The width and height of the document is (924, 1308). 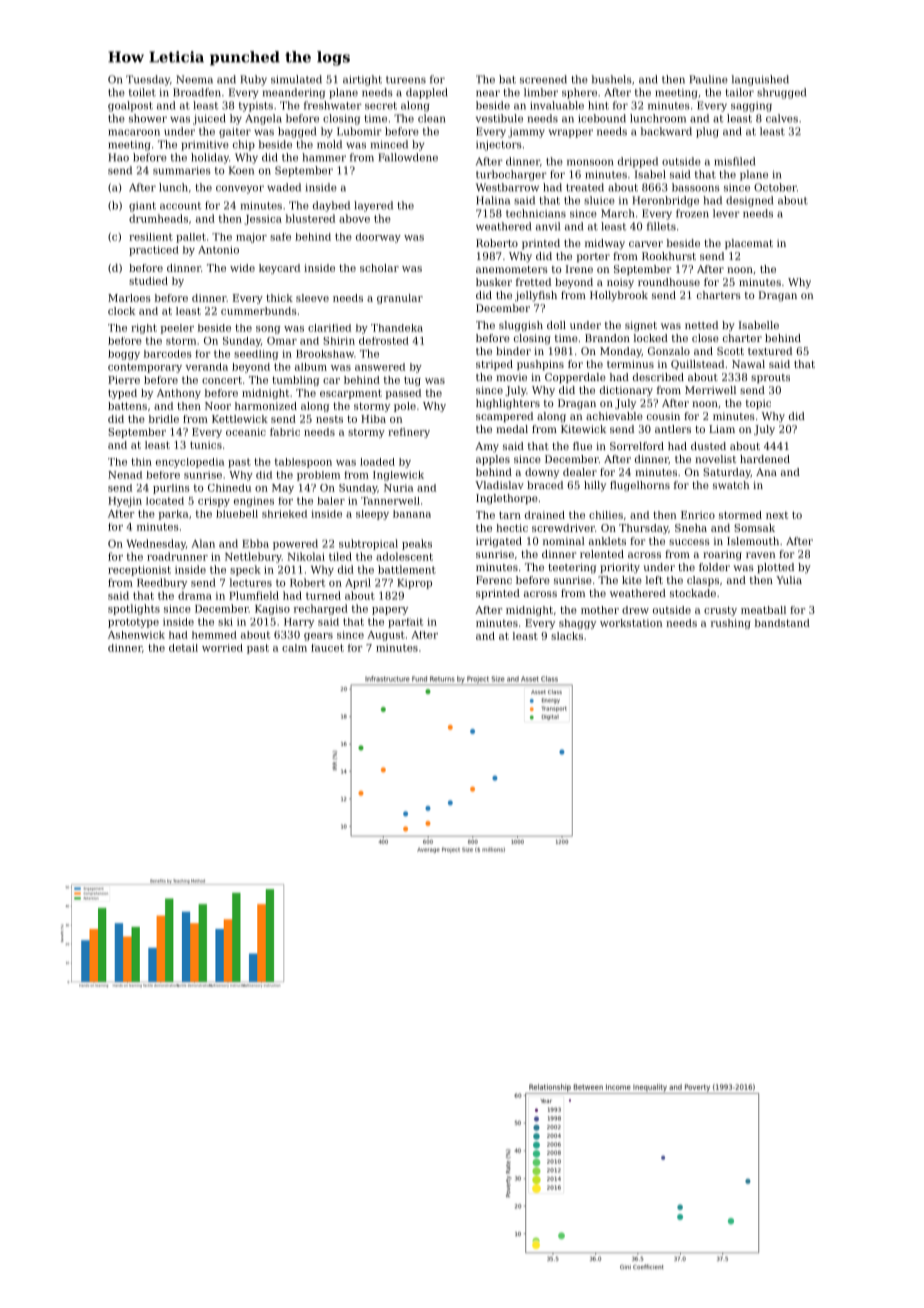 I want to click on Angela, so click(x=263, y=119).
